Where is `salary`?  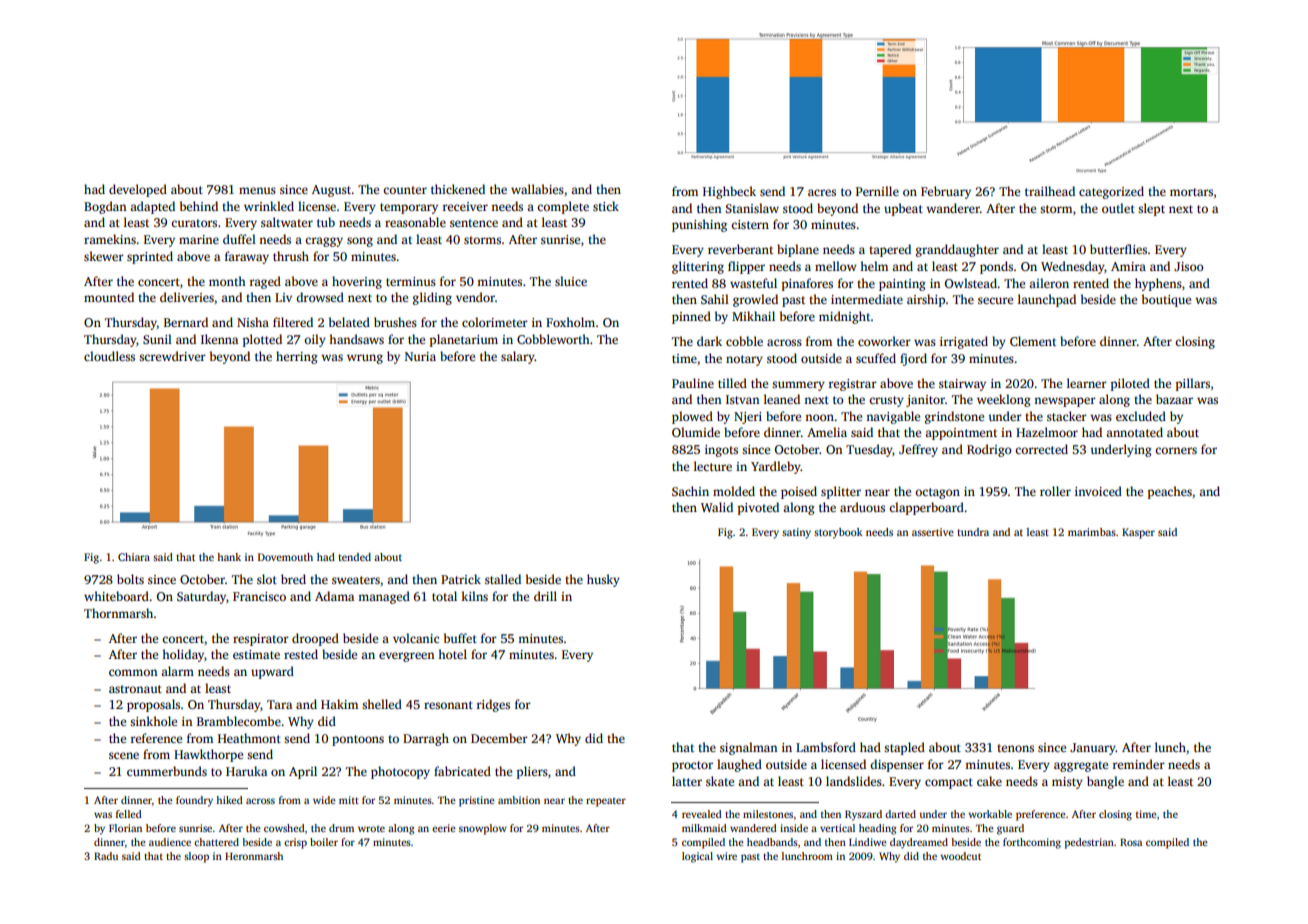
salary is located at coordinates (518, 357).
